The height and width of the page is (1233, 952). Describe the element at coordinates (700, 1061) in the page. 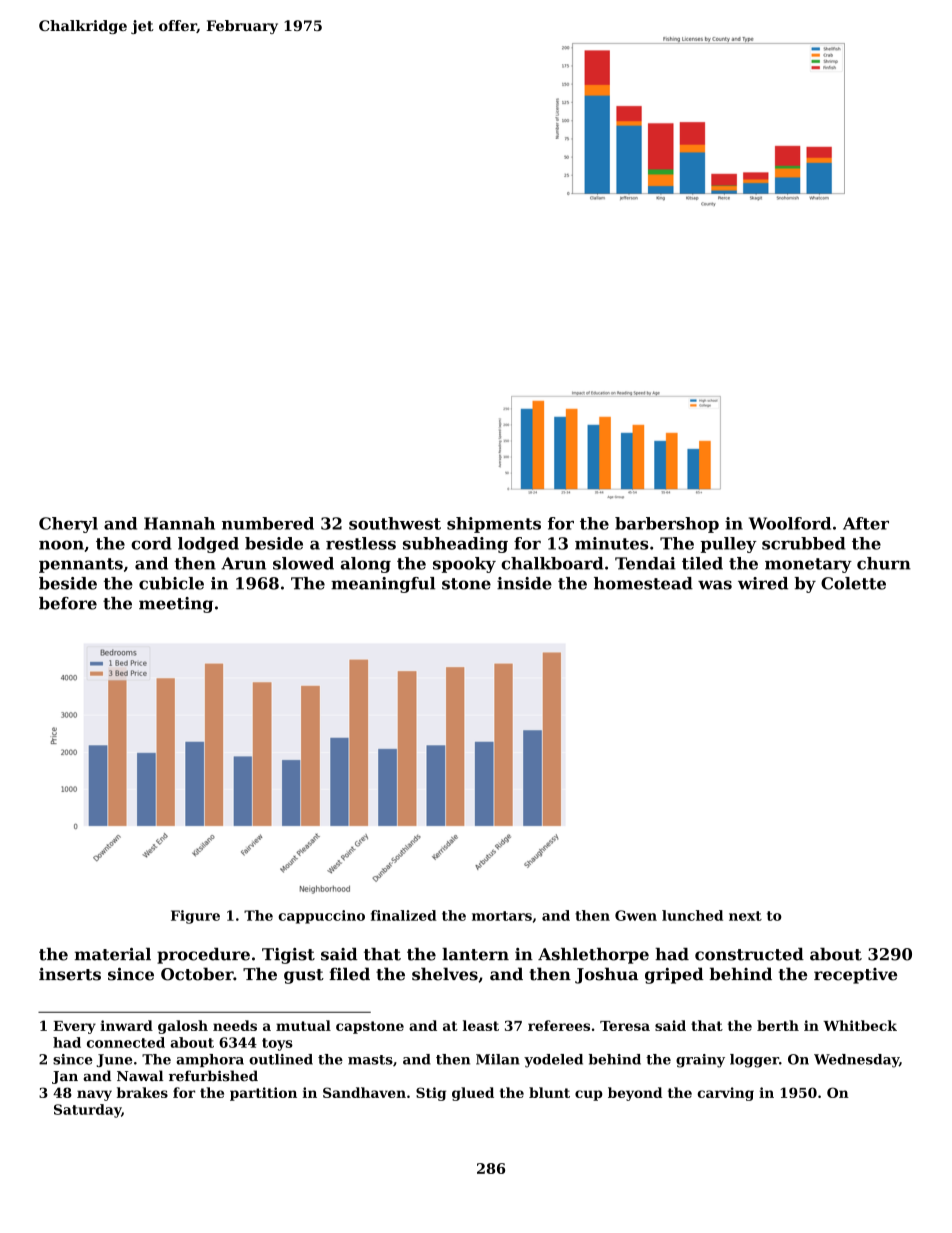

I see `grainy` at that location.
